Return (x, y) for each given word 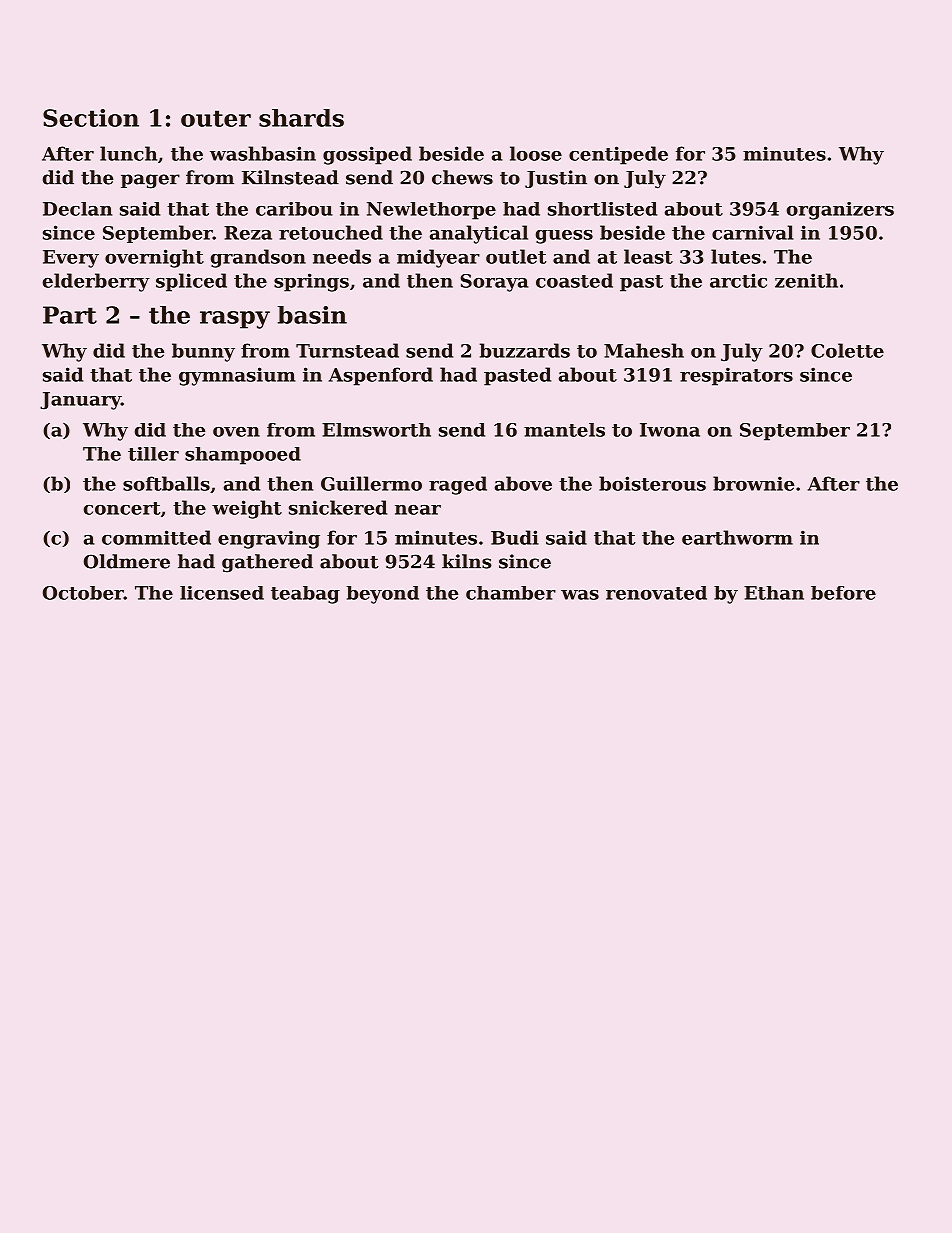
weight (247, 509)
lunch (128, 153)
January (80, 401)
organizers (840, 211)
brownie (753, 483)
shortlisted (602, 209)
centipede (618, 155)
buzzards (525, 350)
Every (71, 259)
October (83, 593)
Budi (515, 537)
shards (301, 118)
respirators (736, 376)
